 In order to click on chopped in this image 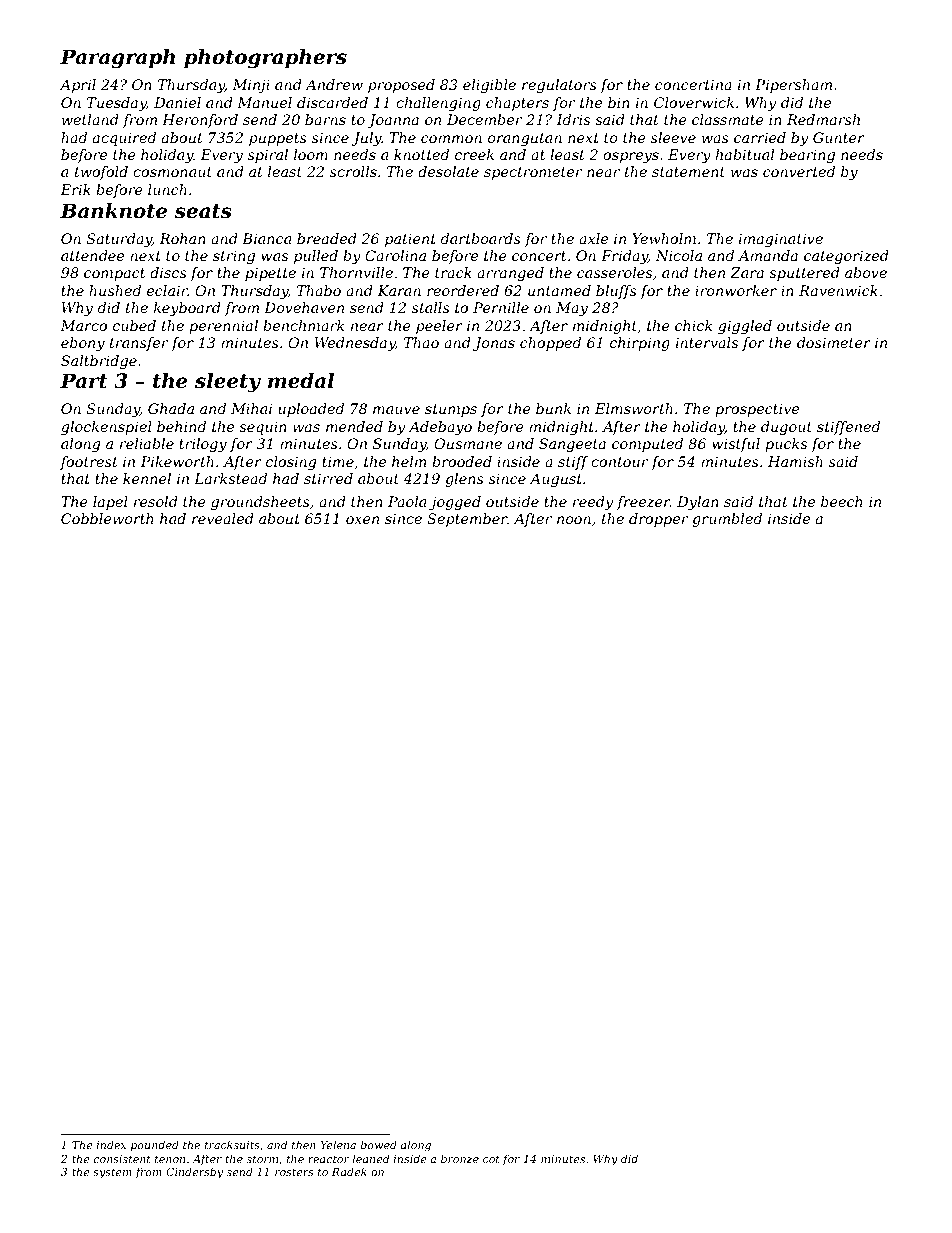, I will do `click(550, 344)`.
